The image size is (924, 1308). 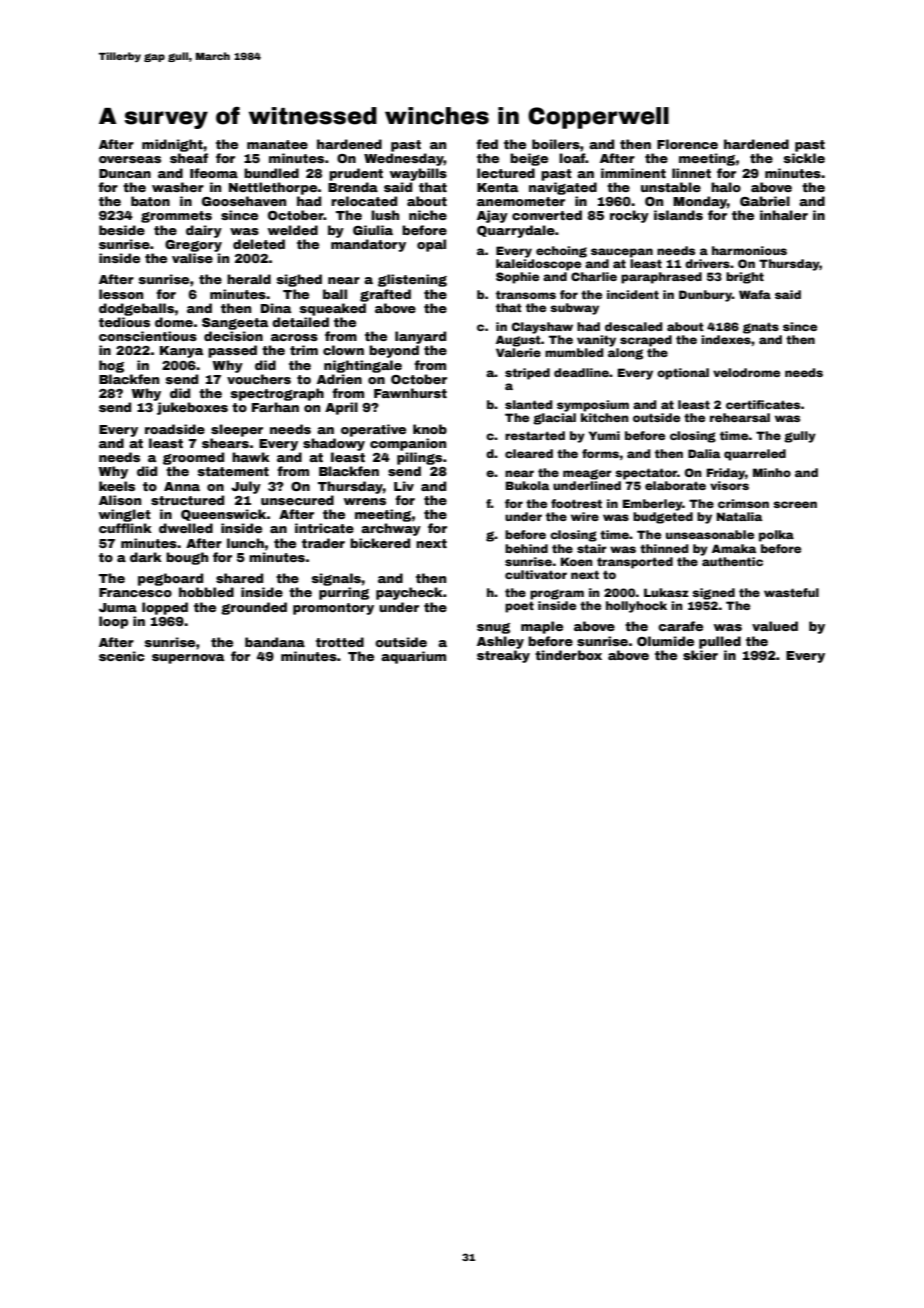 I want to click on along, so click(x=625, y=354).
